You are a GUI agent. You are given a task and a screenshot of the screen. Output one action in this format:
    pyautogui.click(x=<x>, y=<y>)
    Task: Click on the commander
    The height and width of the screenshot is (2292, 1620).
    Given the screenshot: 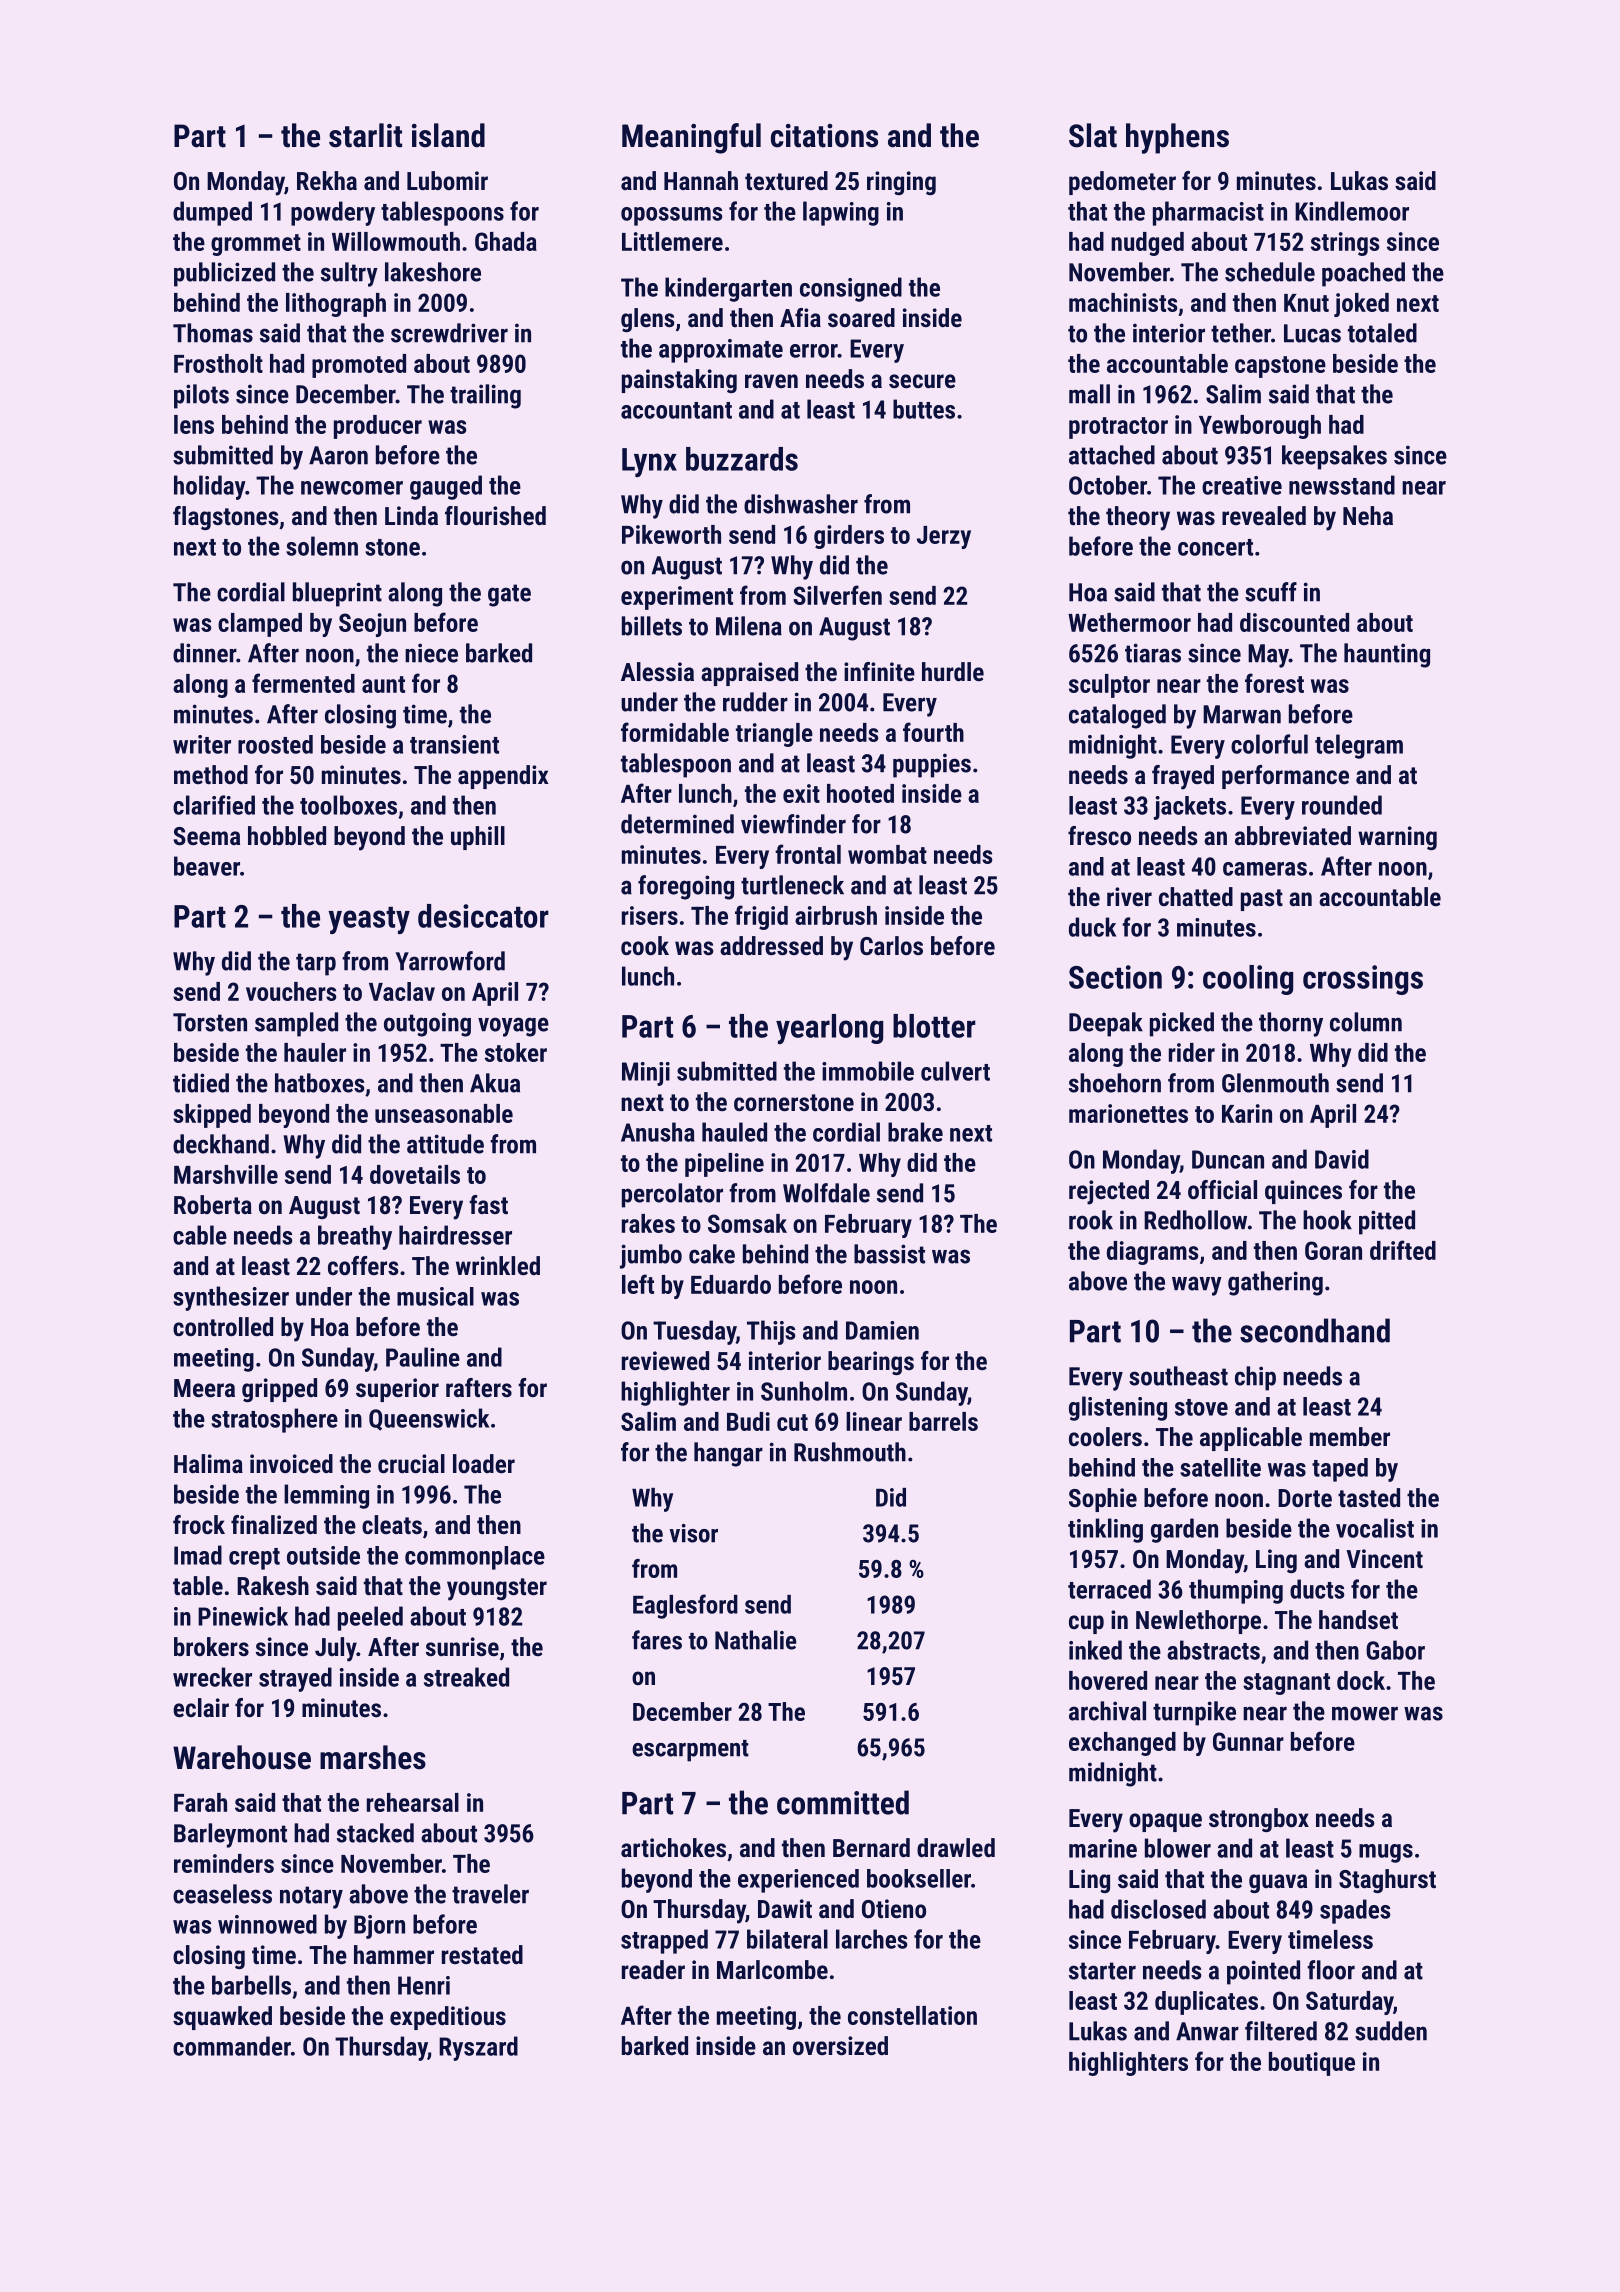 What is the action you would take?
    pyautogui.click(x=232, y=2046)
